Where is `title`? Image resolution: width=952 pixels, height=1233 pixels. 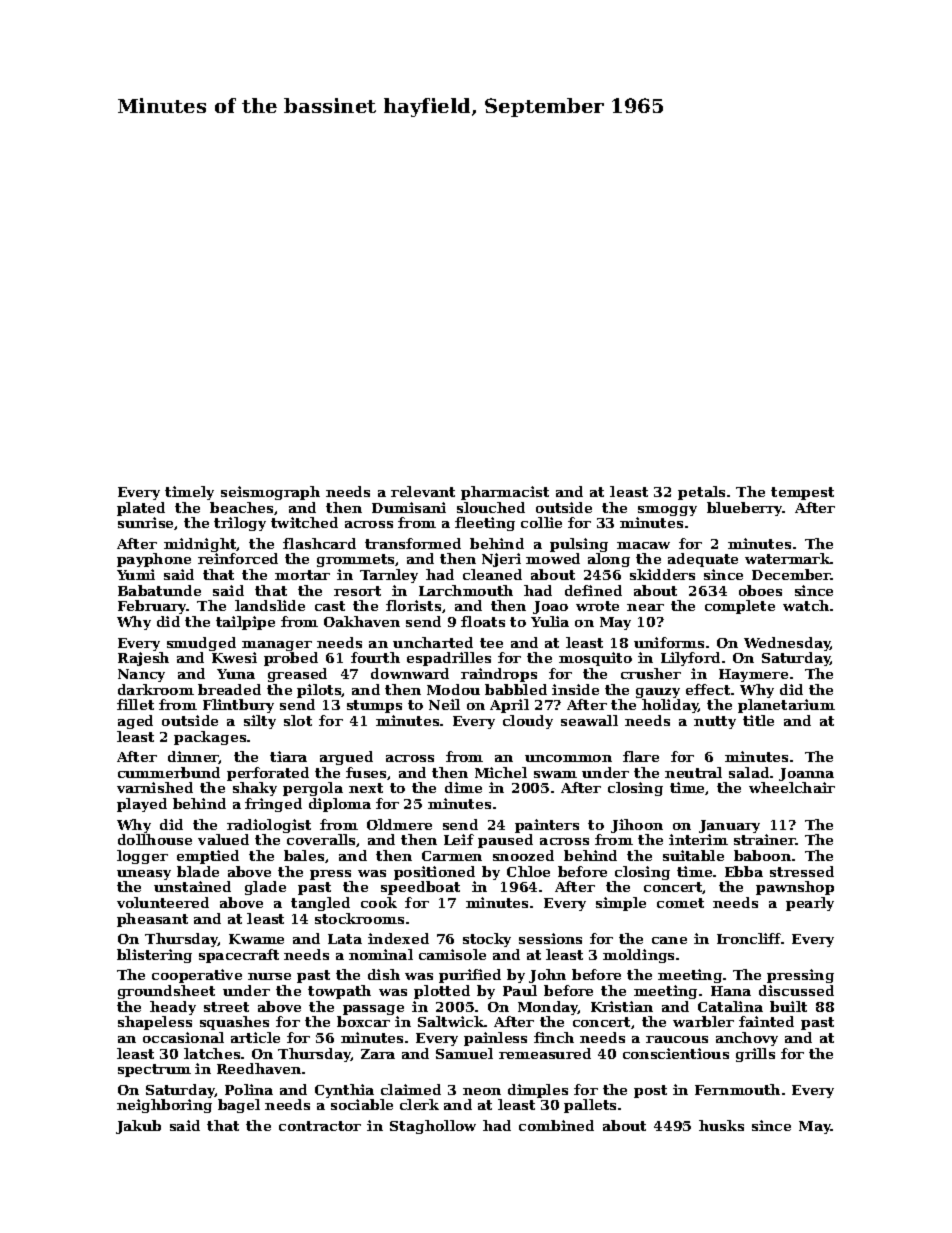
title is located at coordinates (758, 720).
